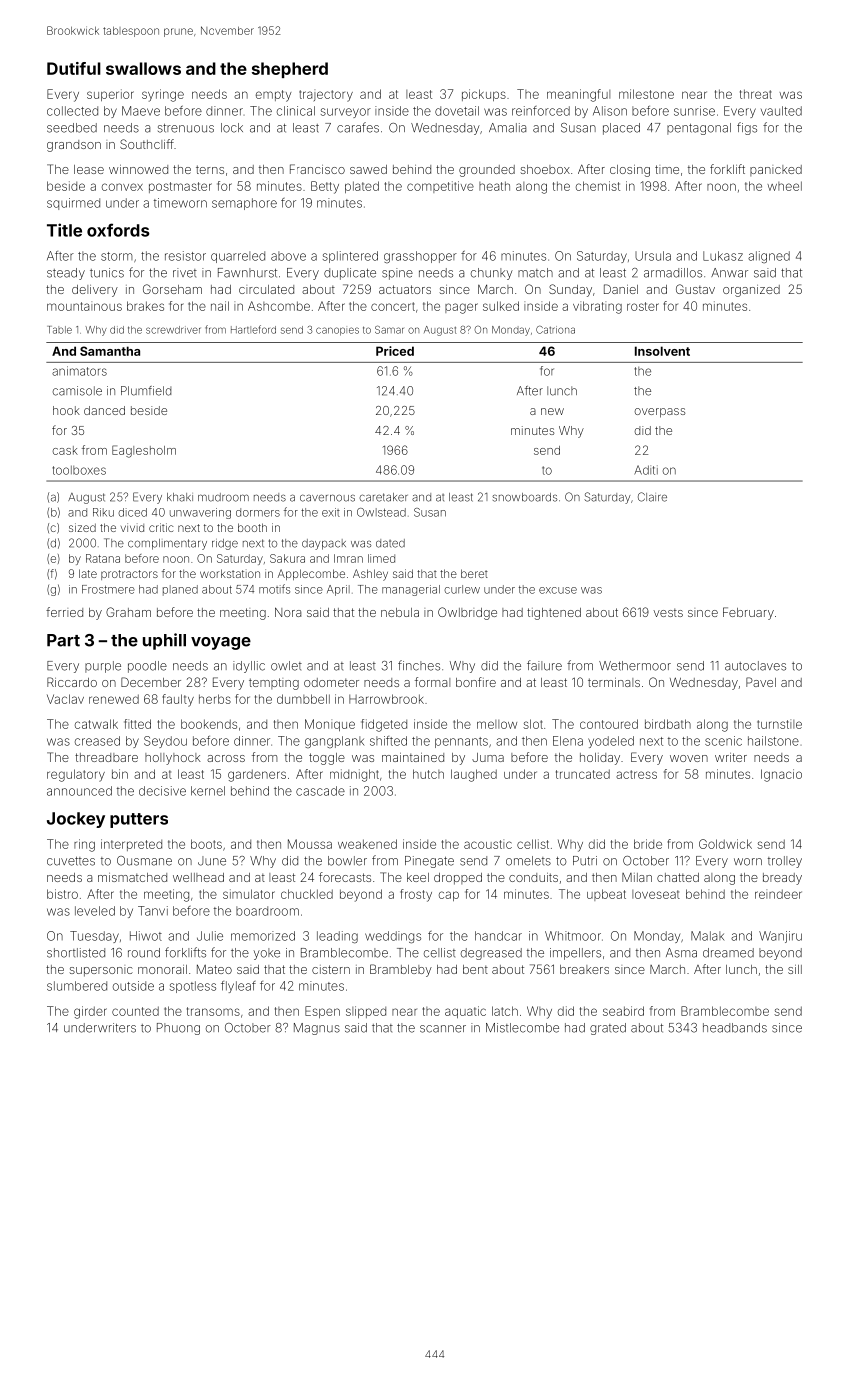 This screenshot has height=1400, width=849. What do you see at coordinates (62, 894) in the screenshot?
I see `bistro` at bounding box center [62, 894].
